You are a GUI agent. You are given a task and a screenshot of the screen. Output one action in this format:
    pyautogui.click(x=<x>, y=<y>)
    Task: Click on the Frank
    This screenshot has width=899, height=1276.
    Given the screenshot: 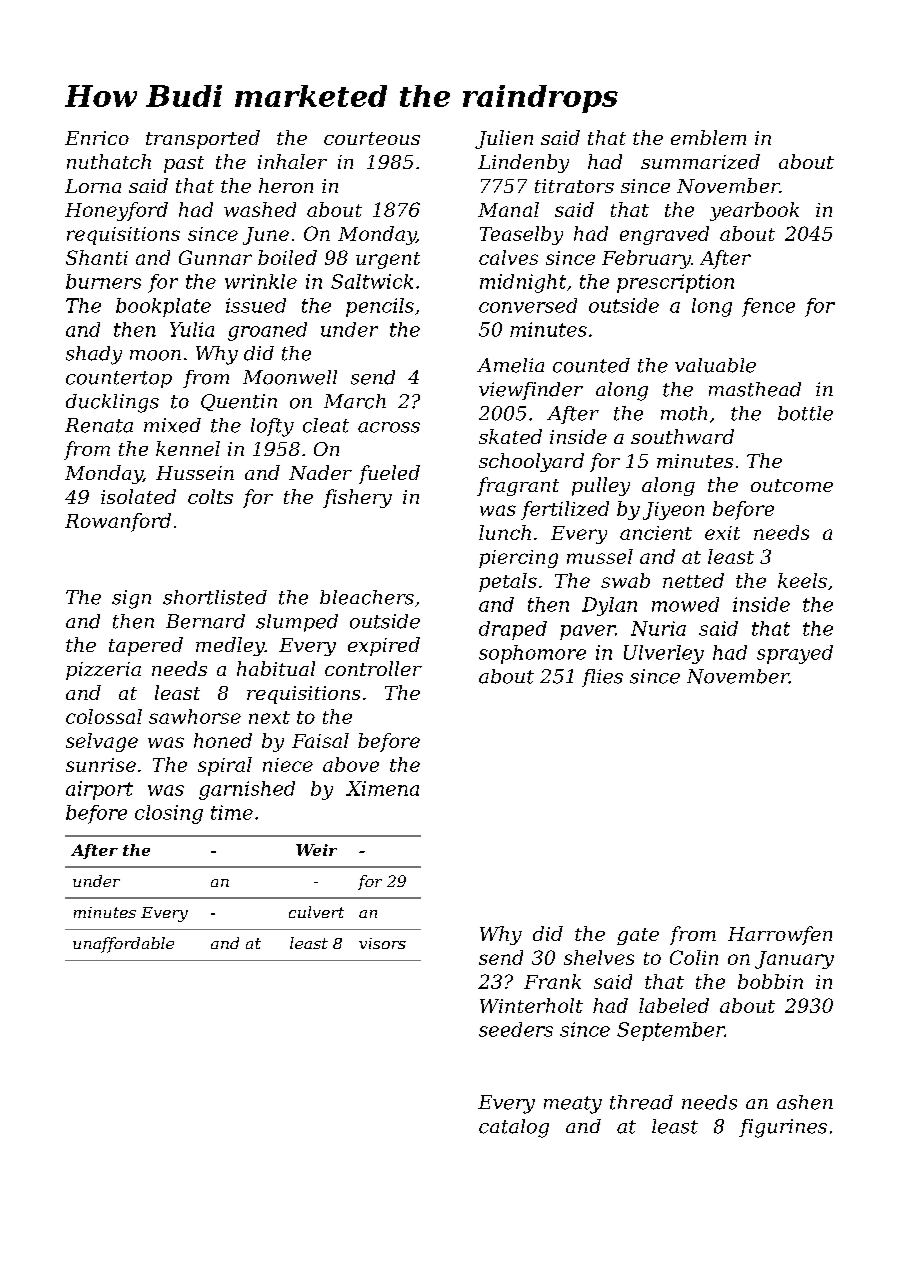 What is the action you would take?
    pyautogui.click(x=552, y=981)
